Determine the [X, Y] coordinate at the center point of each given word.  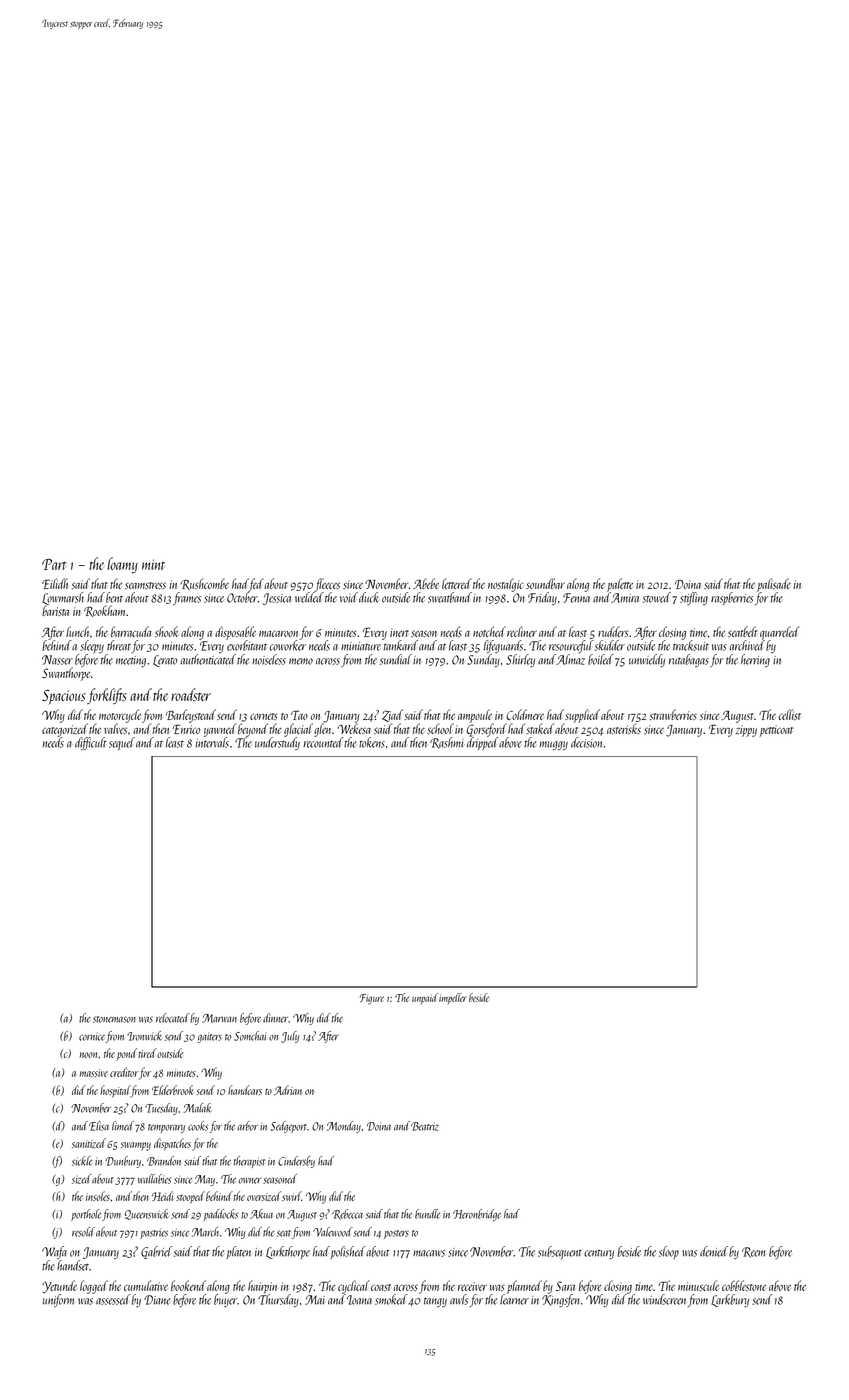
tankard [401, 645]
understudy [277, 743]
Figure [372, 999]
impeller [453, 998]
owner [250, 1181]
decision [586, 742]
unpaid [425, 998]
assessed [113, 1299]
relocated [172, 1018]
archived [747, 645]
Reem [753, 1252]
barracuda [131, 631]
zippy [746, 731]
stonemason [114, 1019]
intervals [212, 742]
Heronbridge [477, 1215]
